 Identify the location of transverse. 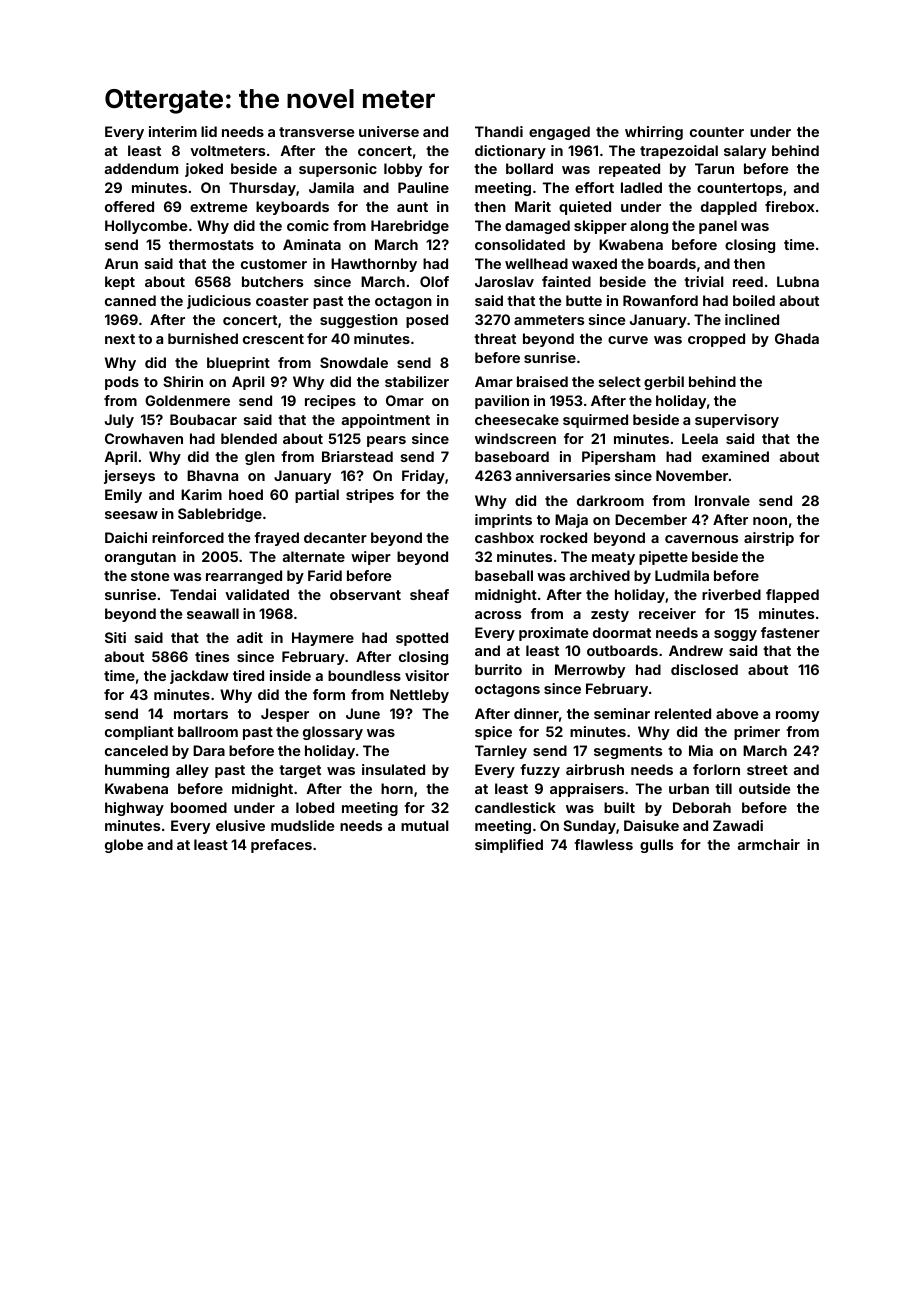
(316, 132).
